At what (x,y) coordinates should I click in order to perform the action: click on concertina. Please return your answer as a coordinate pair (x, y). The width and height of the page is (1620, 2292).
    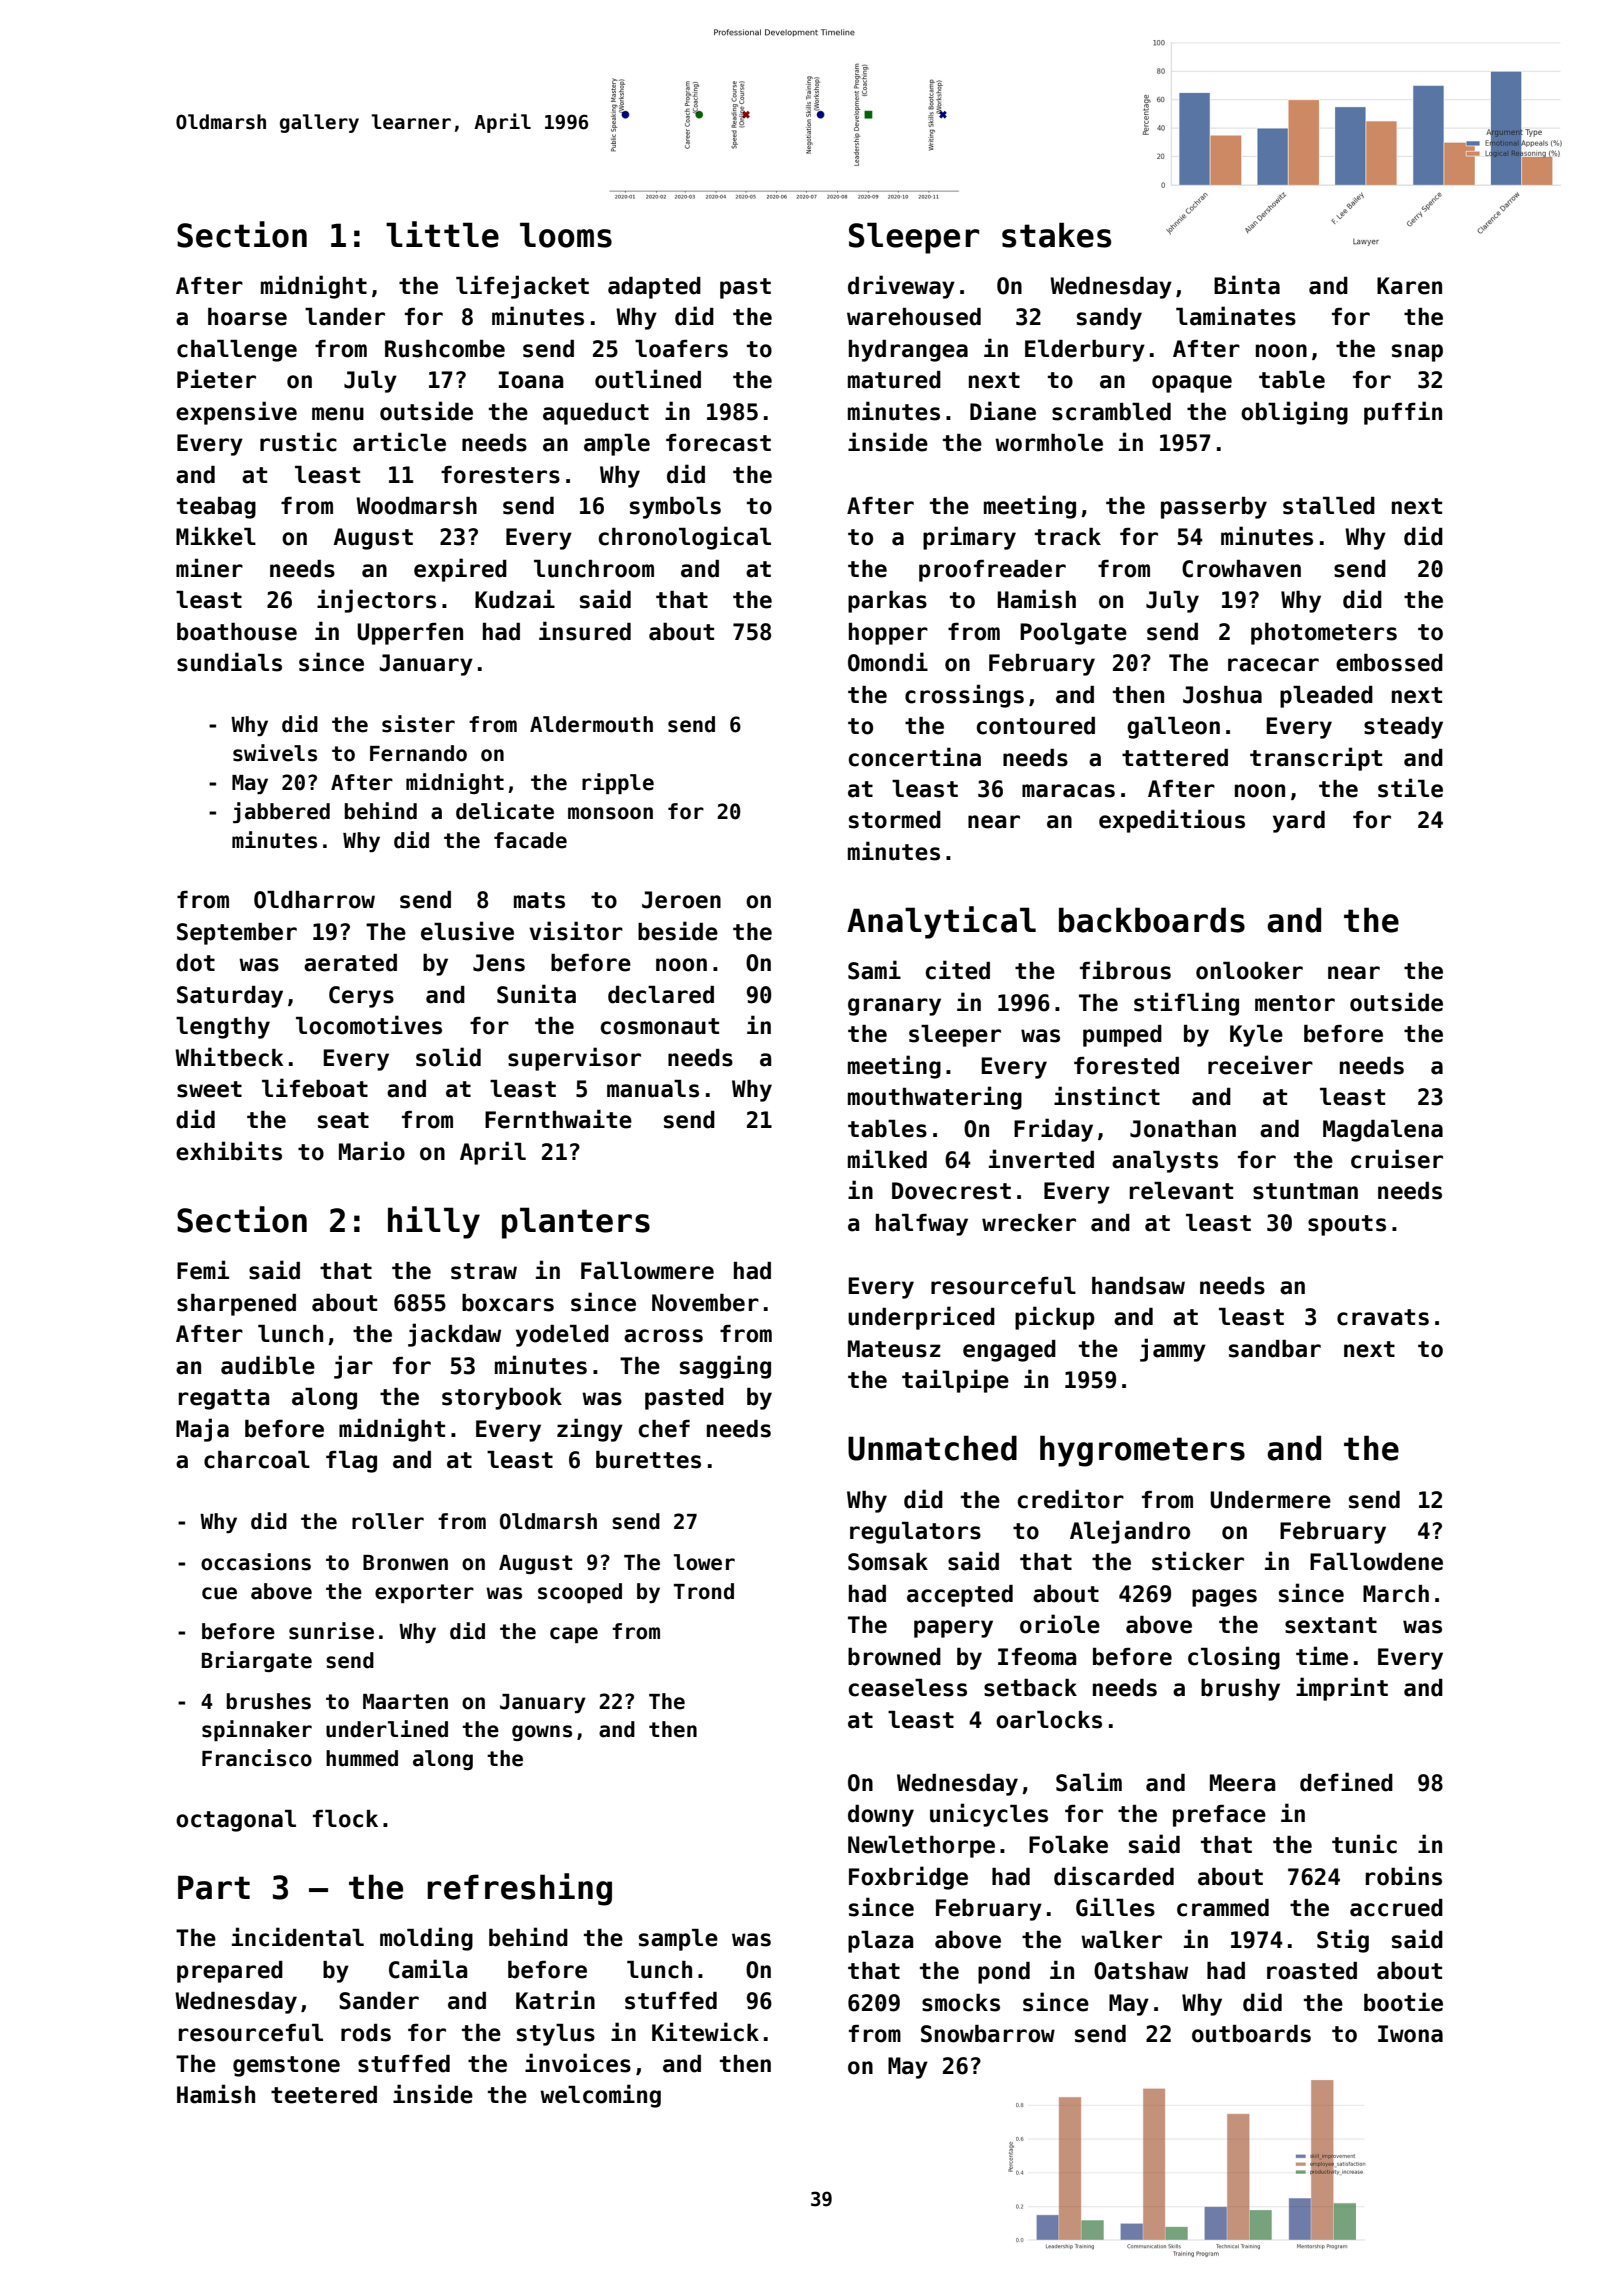
    Looking at the image, I should click on (915, 757).
